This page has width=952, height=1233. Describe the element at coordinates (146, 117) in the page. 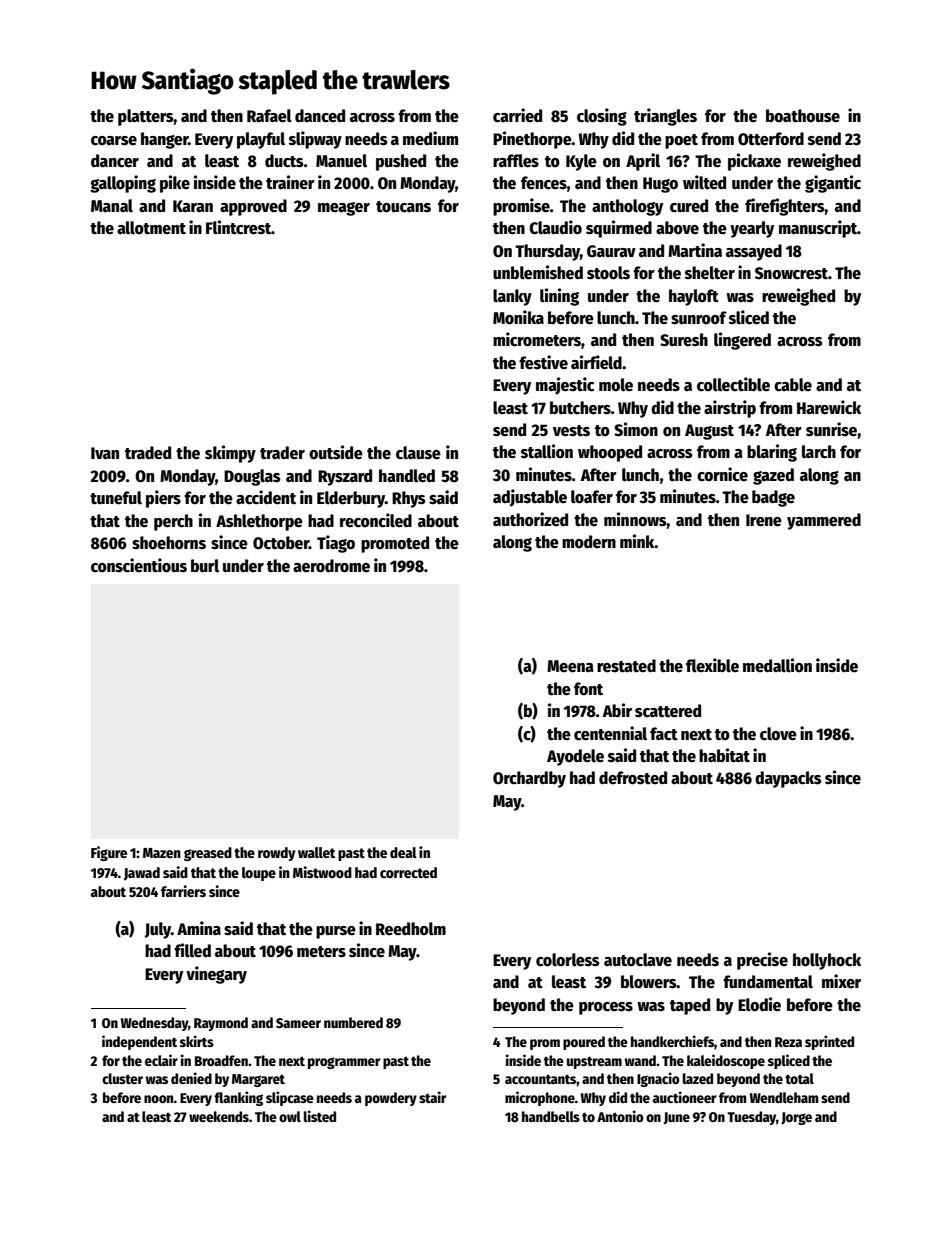

I see `platters` at that location.
